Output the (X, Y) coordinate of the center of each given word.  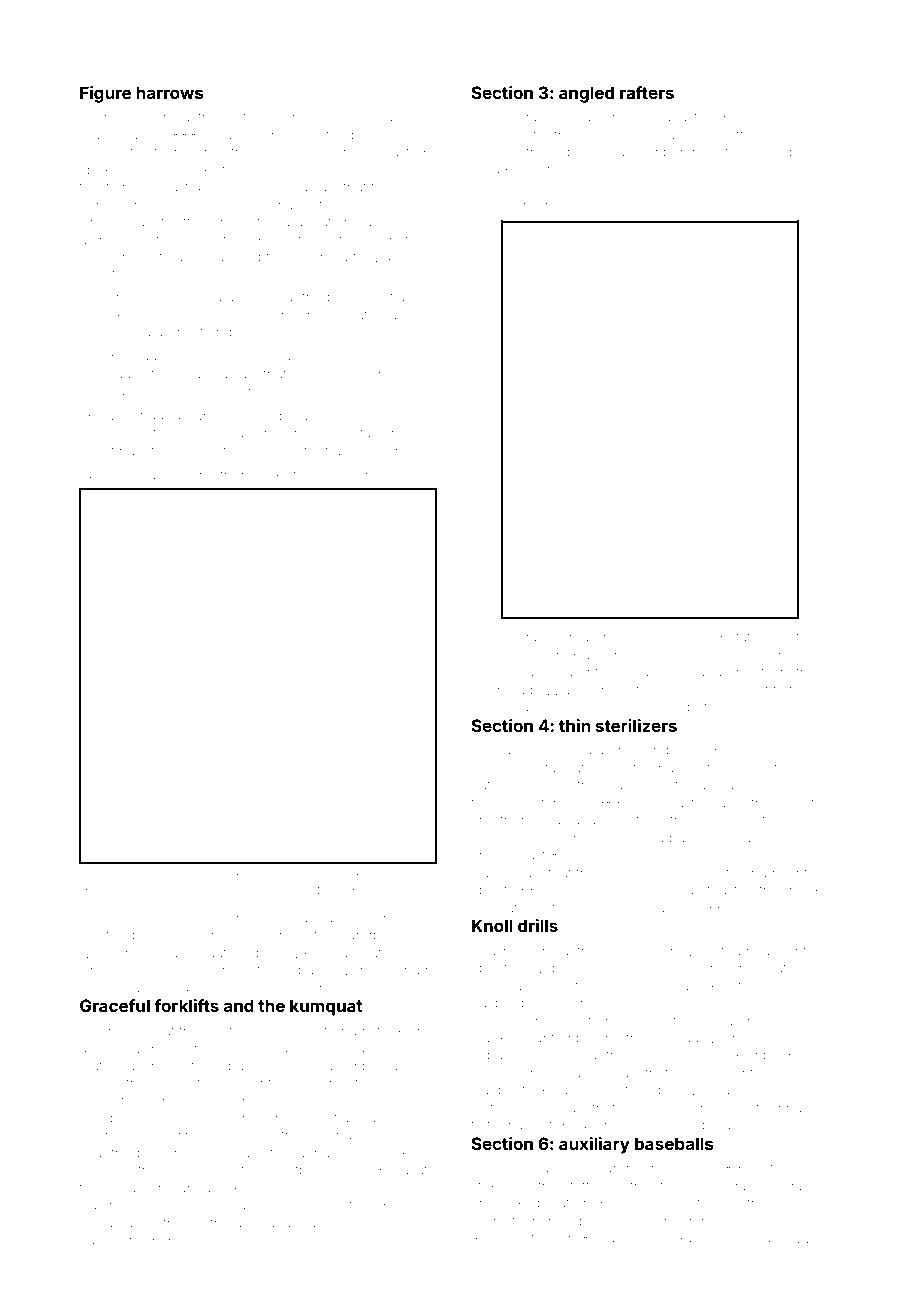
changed (710, 673)
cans (202, 417)
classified (542, 784)
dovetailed (360, 433)
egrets (786, 638)
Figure (105, 94)
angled (586, 94)
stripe (183, 917)
